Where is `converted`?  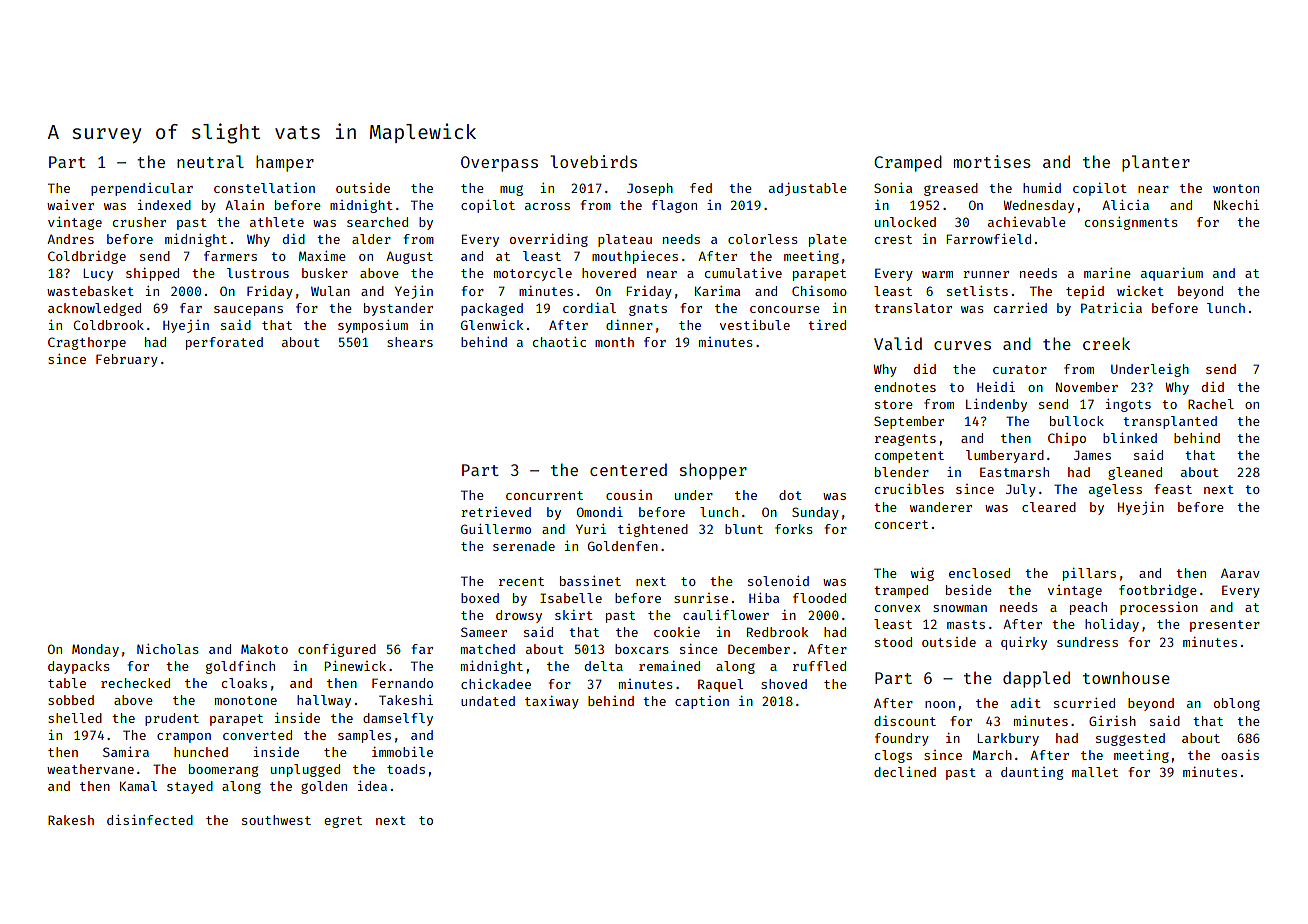
converted is located at coordinates (257, 735).
